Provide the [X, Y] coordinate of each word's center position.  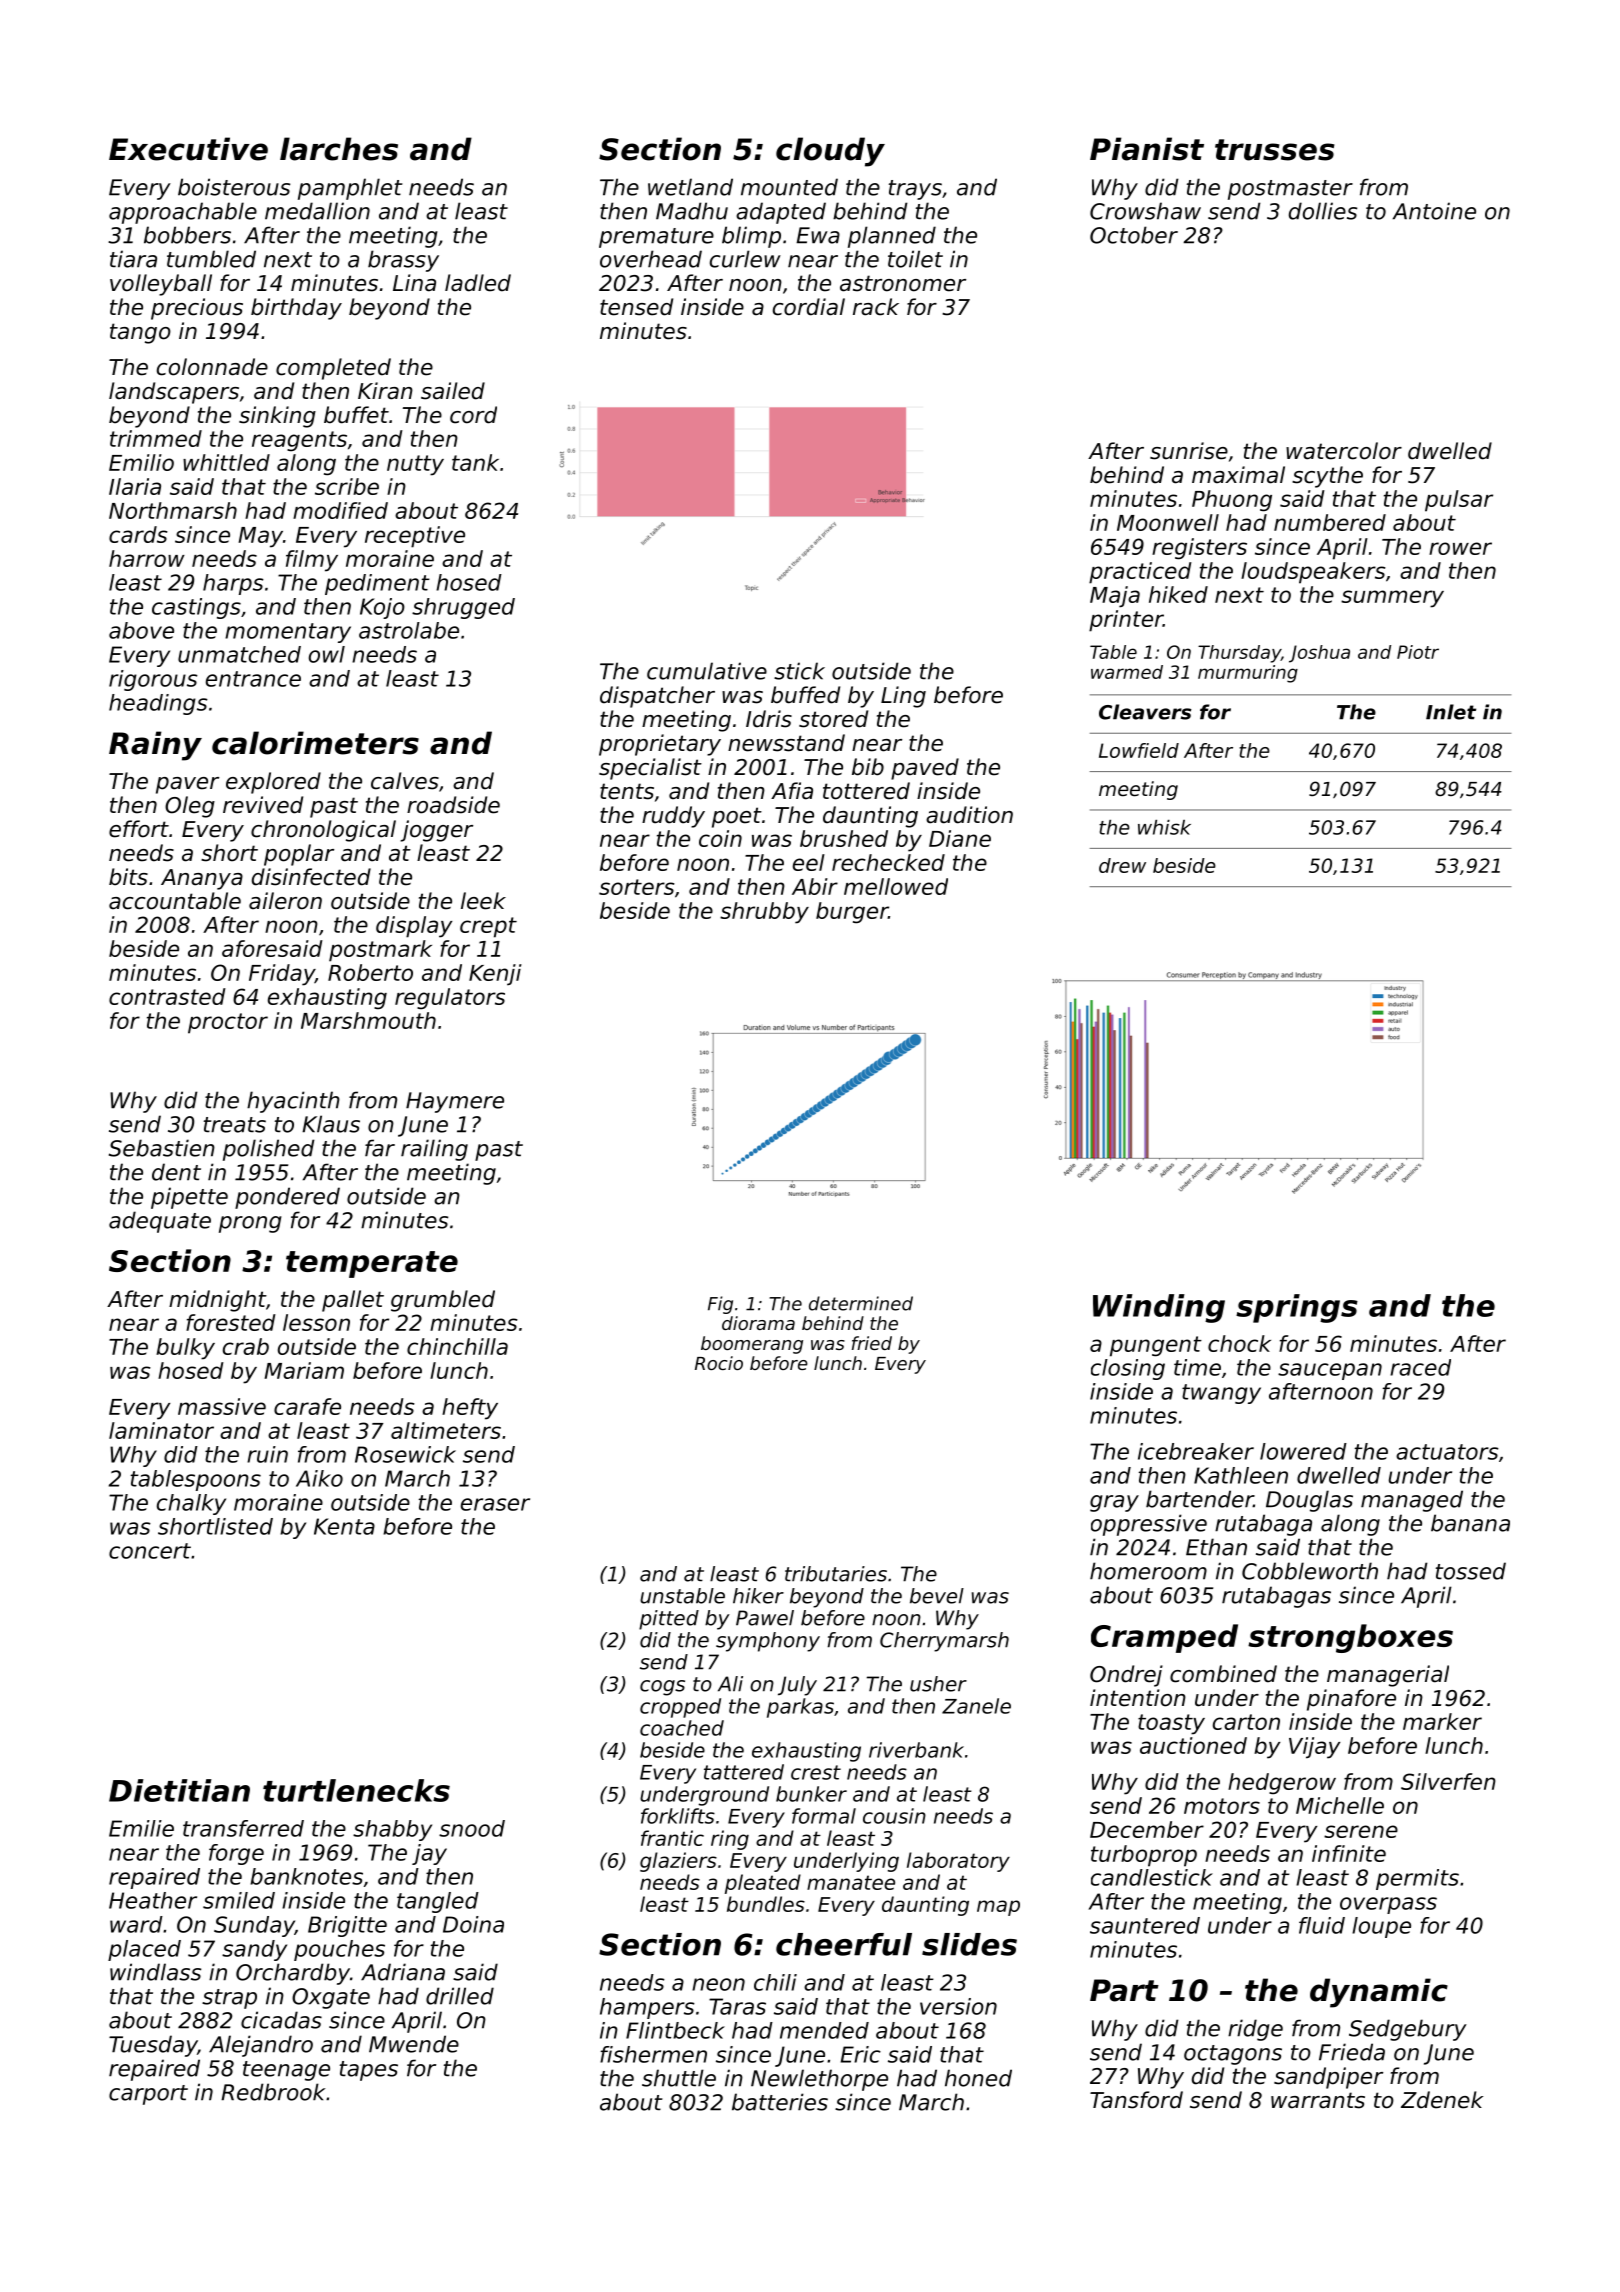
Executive [188, 149]
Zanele [976, 1706]
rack [876, 307]
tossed [1471, 1571]
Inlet [1451, 712]
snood [472, 1828]
